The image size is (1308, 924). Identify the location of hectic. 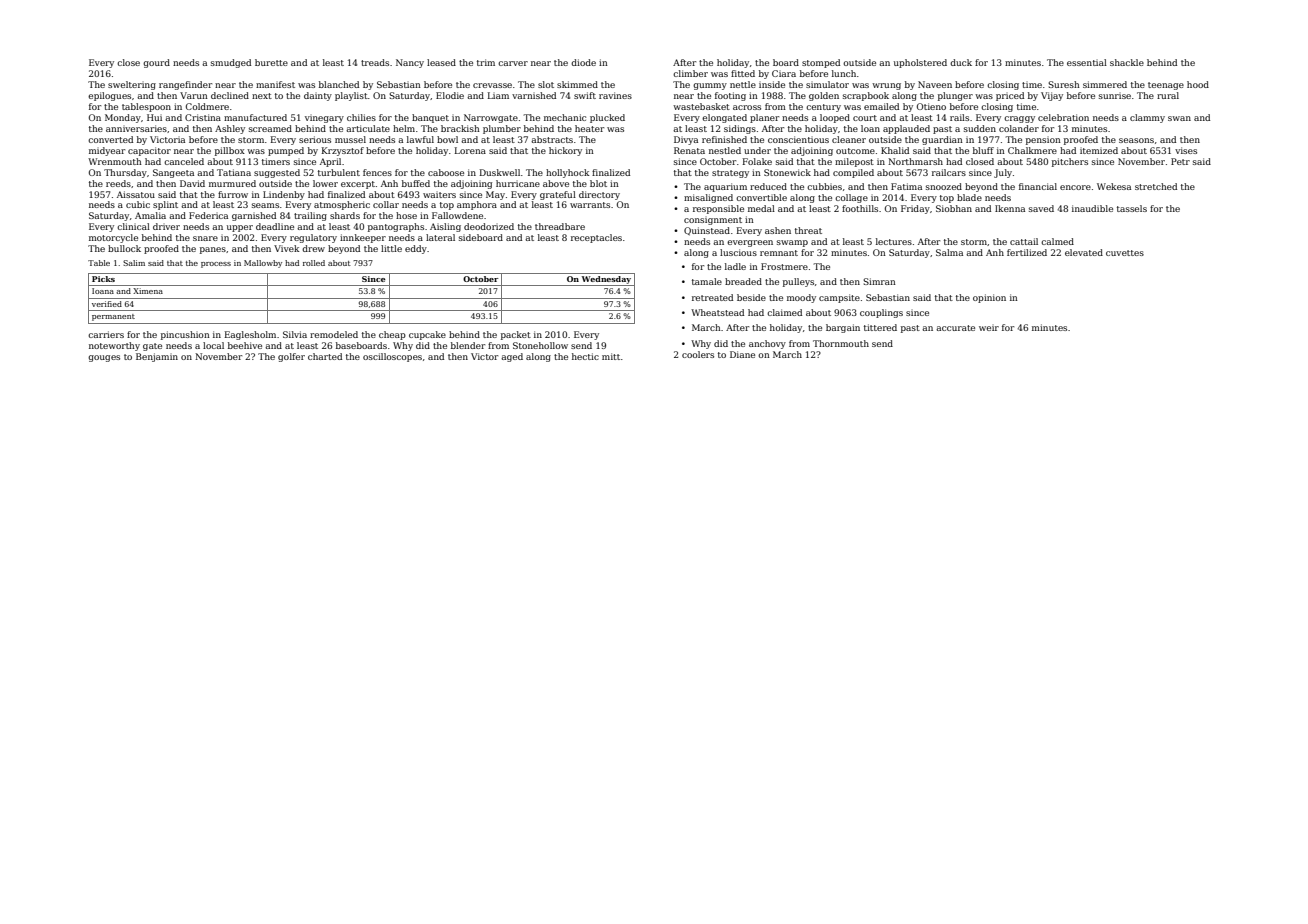
(585, 356).
